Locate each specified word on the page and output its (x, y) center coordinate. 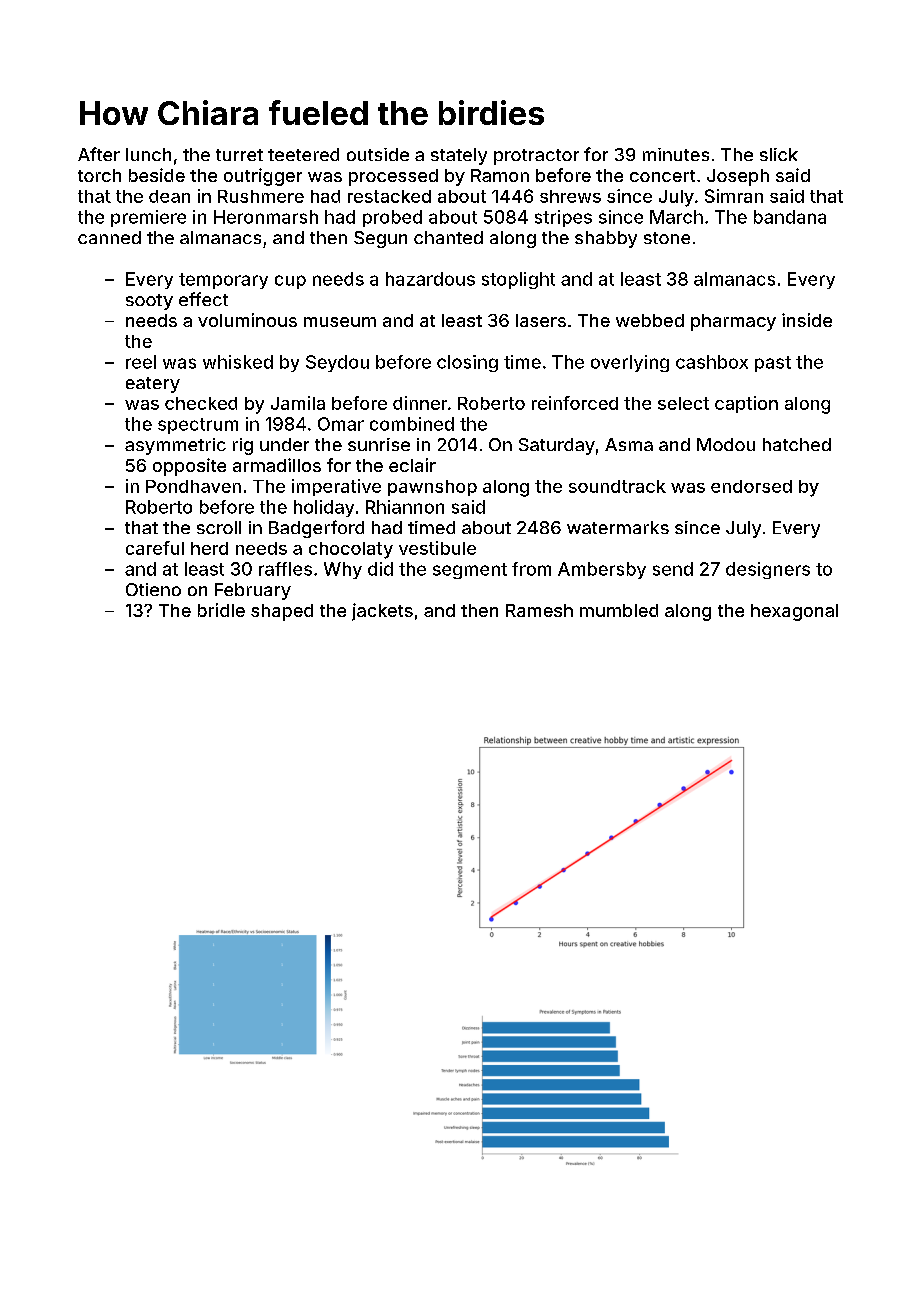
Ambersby (602, 570)
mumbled (619, 610)
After (99, 154)
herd (209, 548)
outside (378, 154)
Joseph (738, 177)
